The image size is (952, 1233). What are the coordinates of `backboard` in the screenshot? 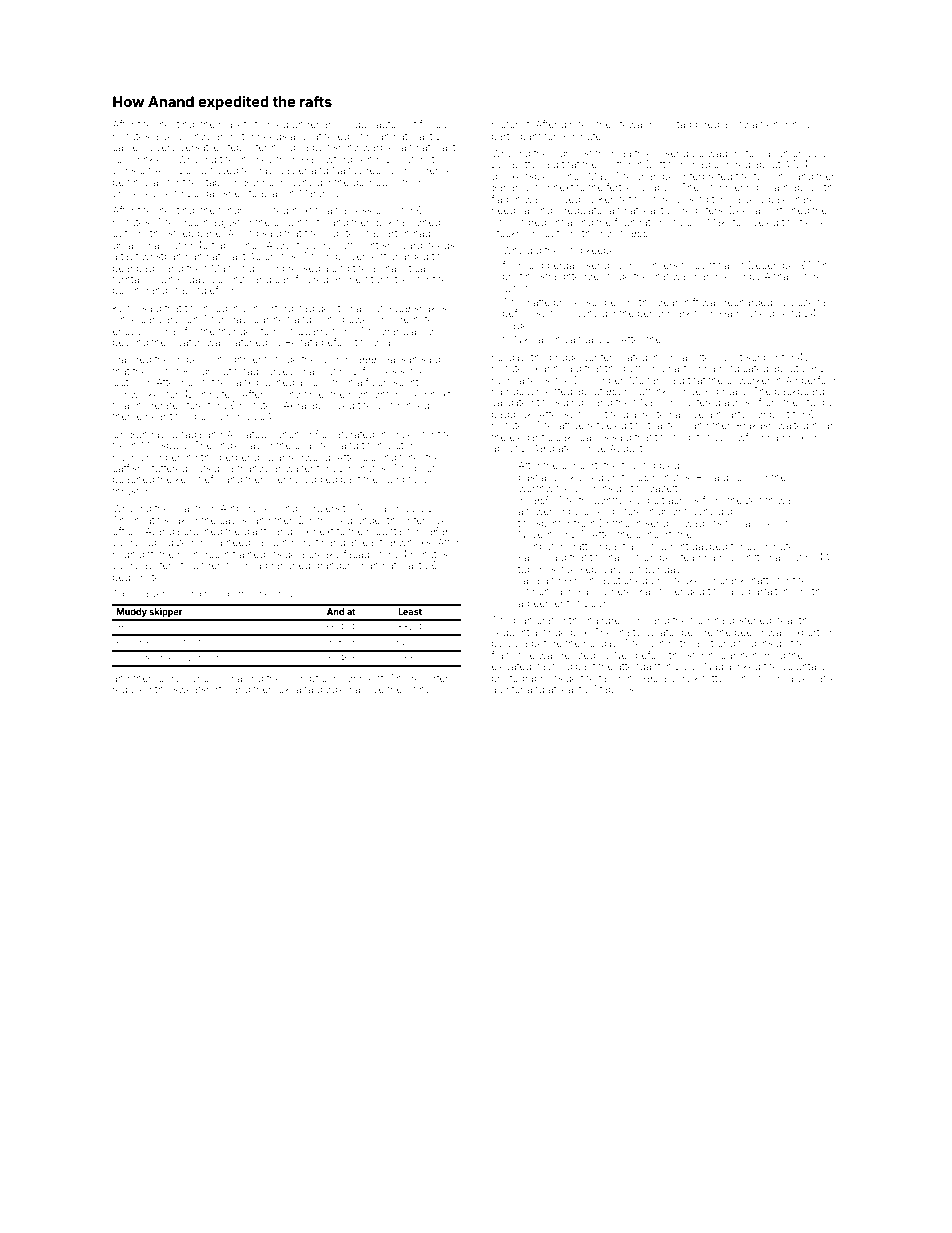 It's located at (799, 391).
